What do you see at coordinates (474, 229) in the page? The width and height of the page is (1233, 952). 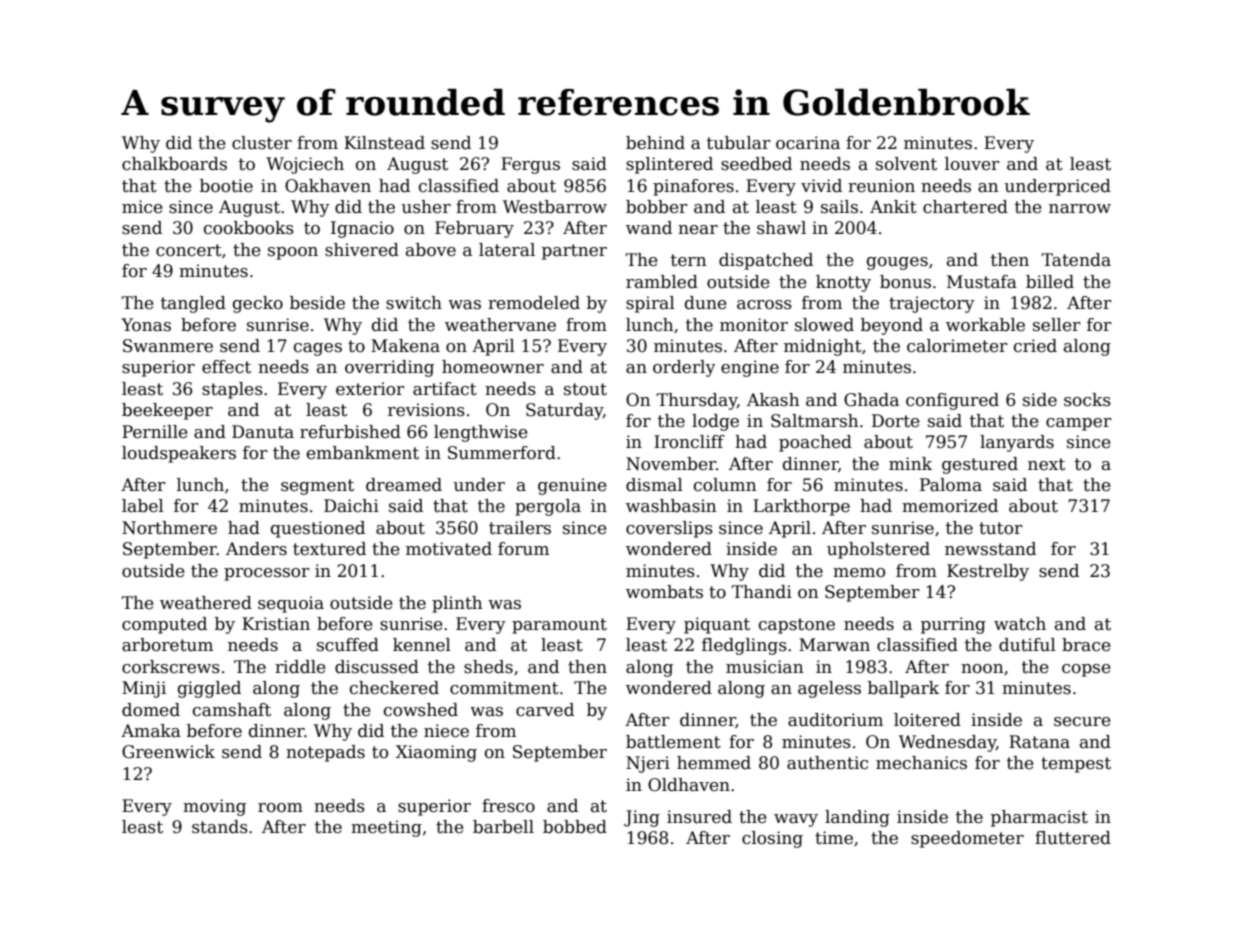 I see `February` at bounding box center [474, 229].
